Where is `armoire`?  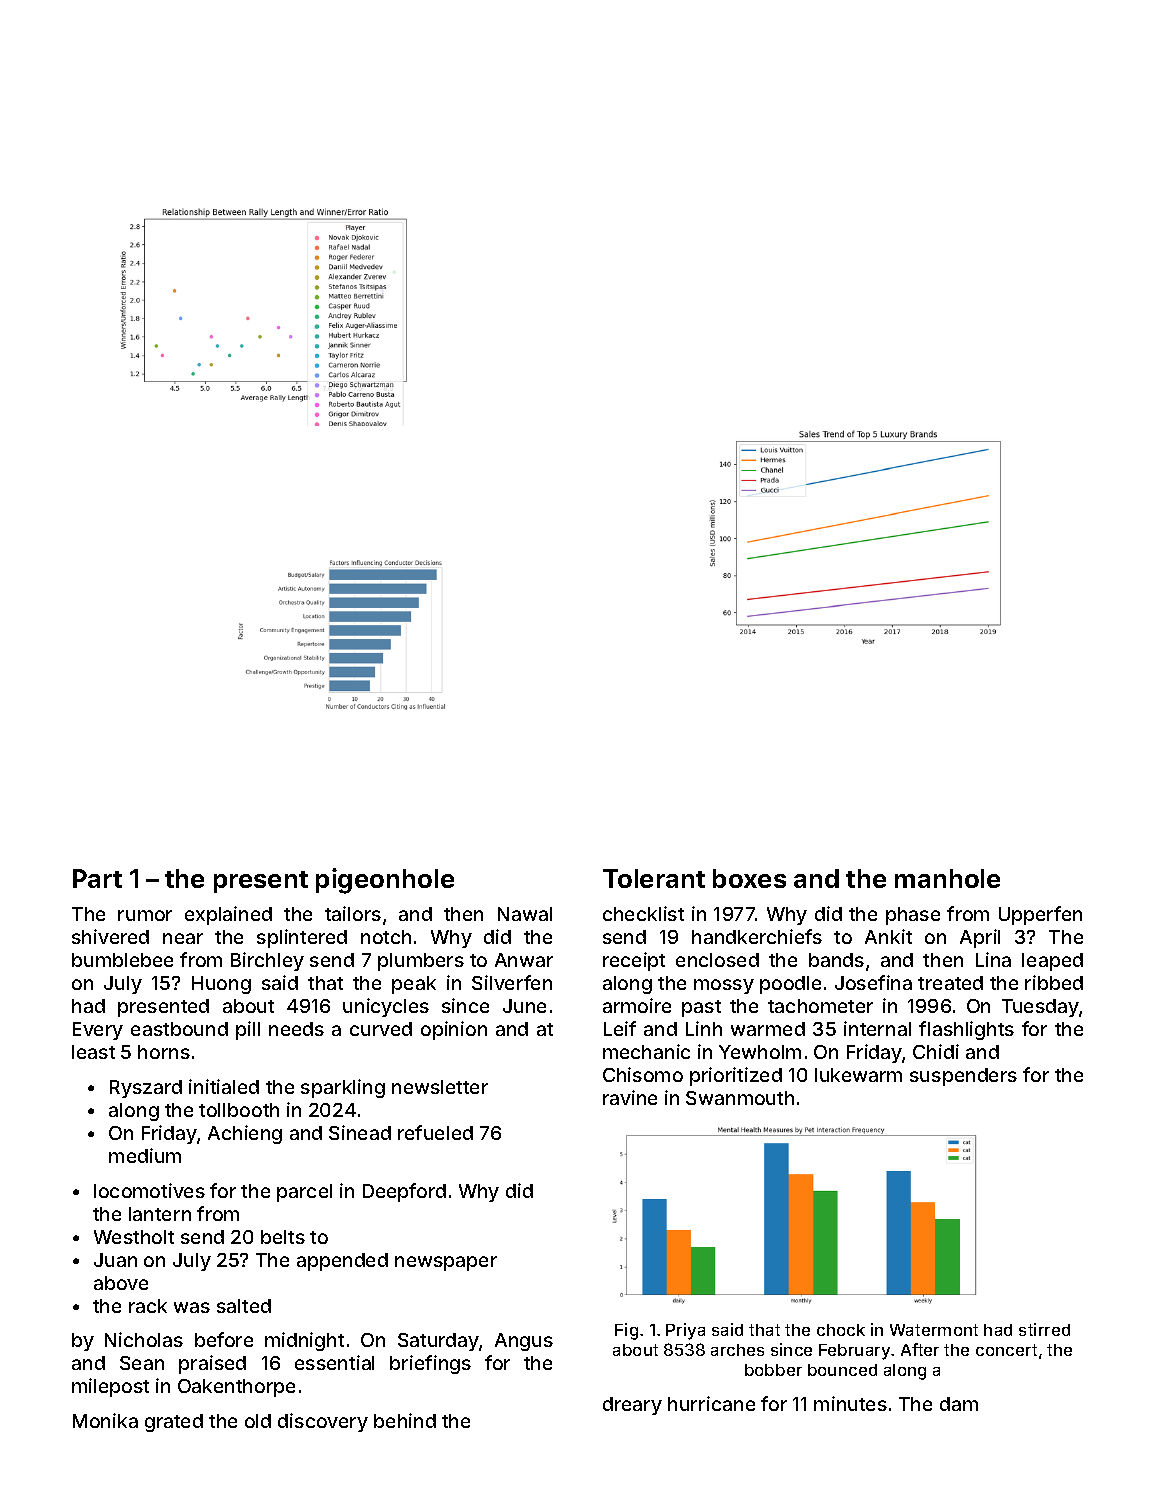 armoire is located at coordinates (637, 1005).
